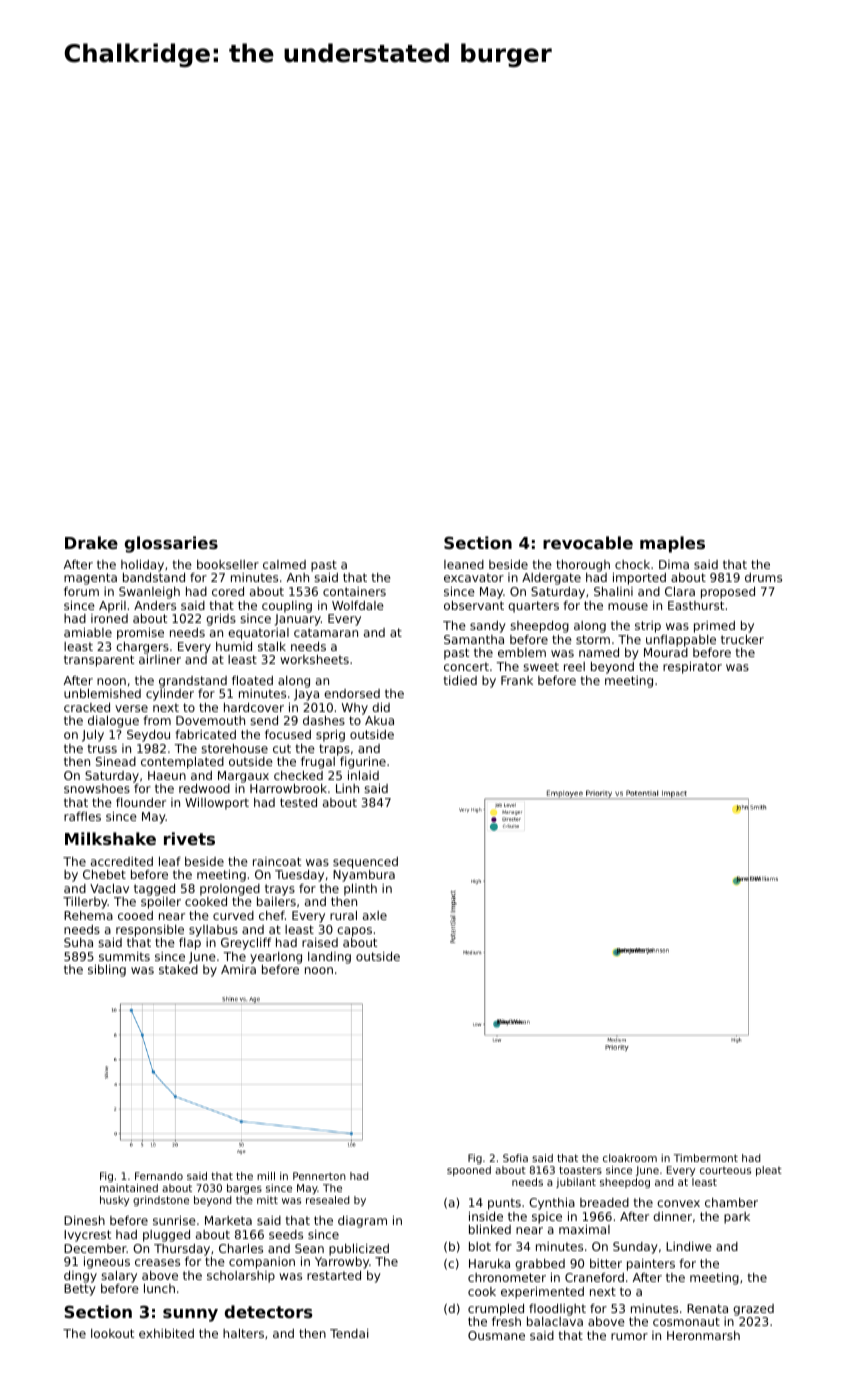  What do you see at coordinates (84, 1220) in the screenshot?
I see `Dinesh` at bounding box center [84, 1220].
